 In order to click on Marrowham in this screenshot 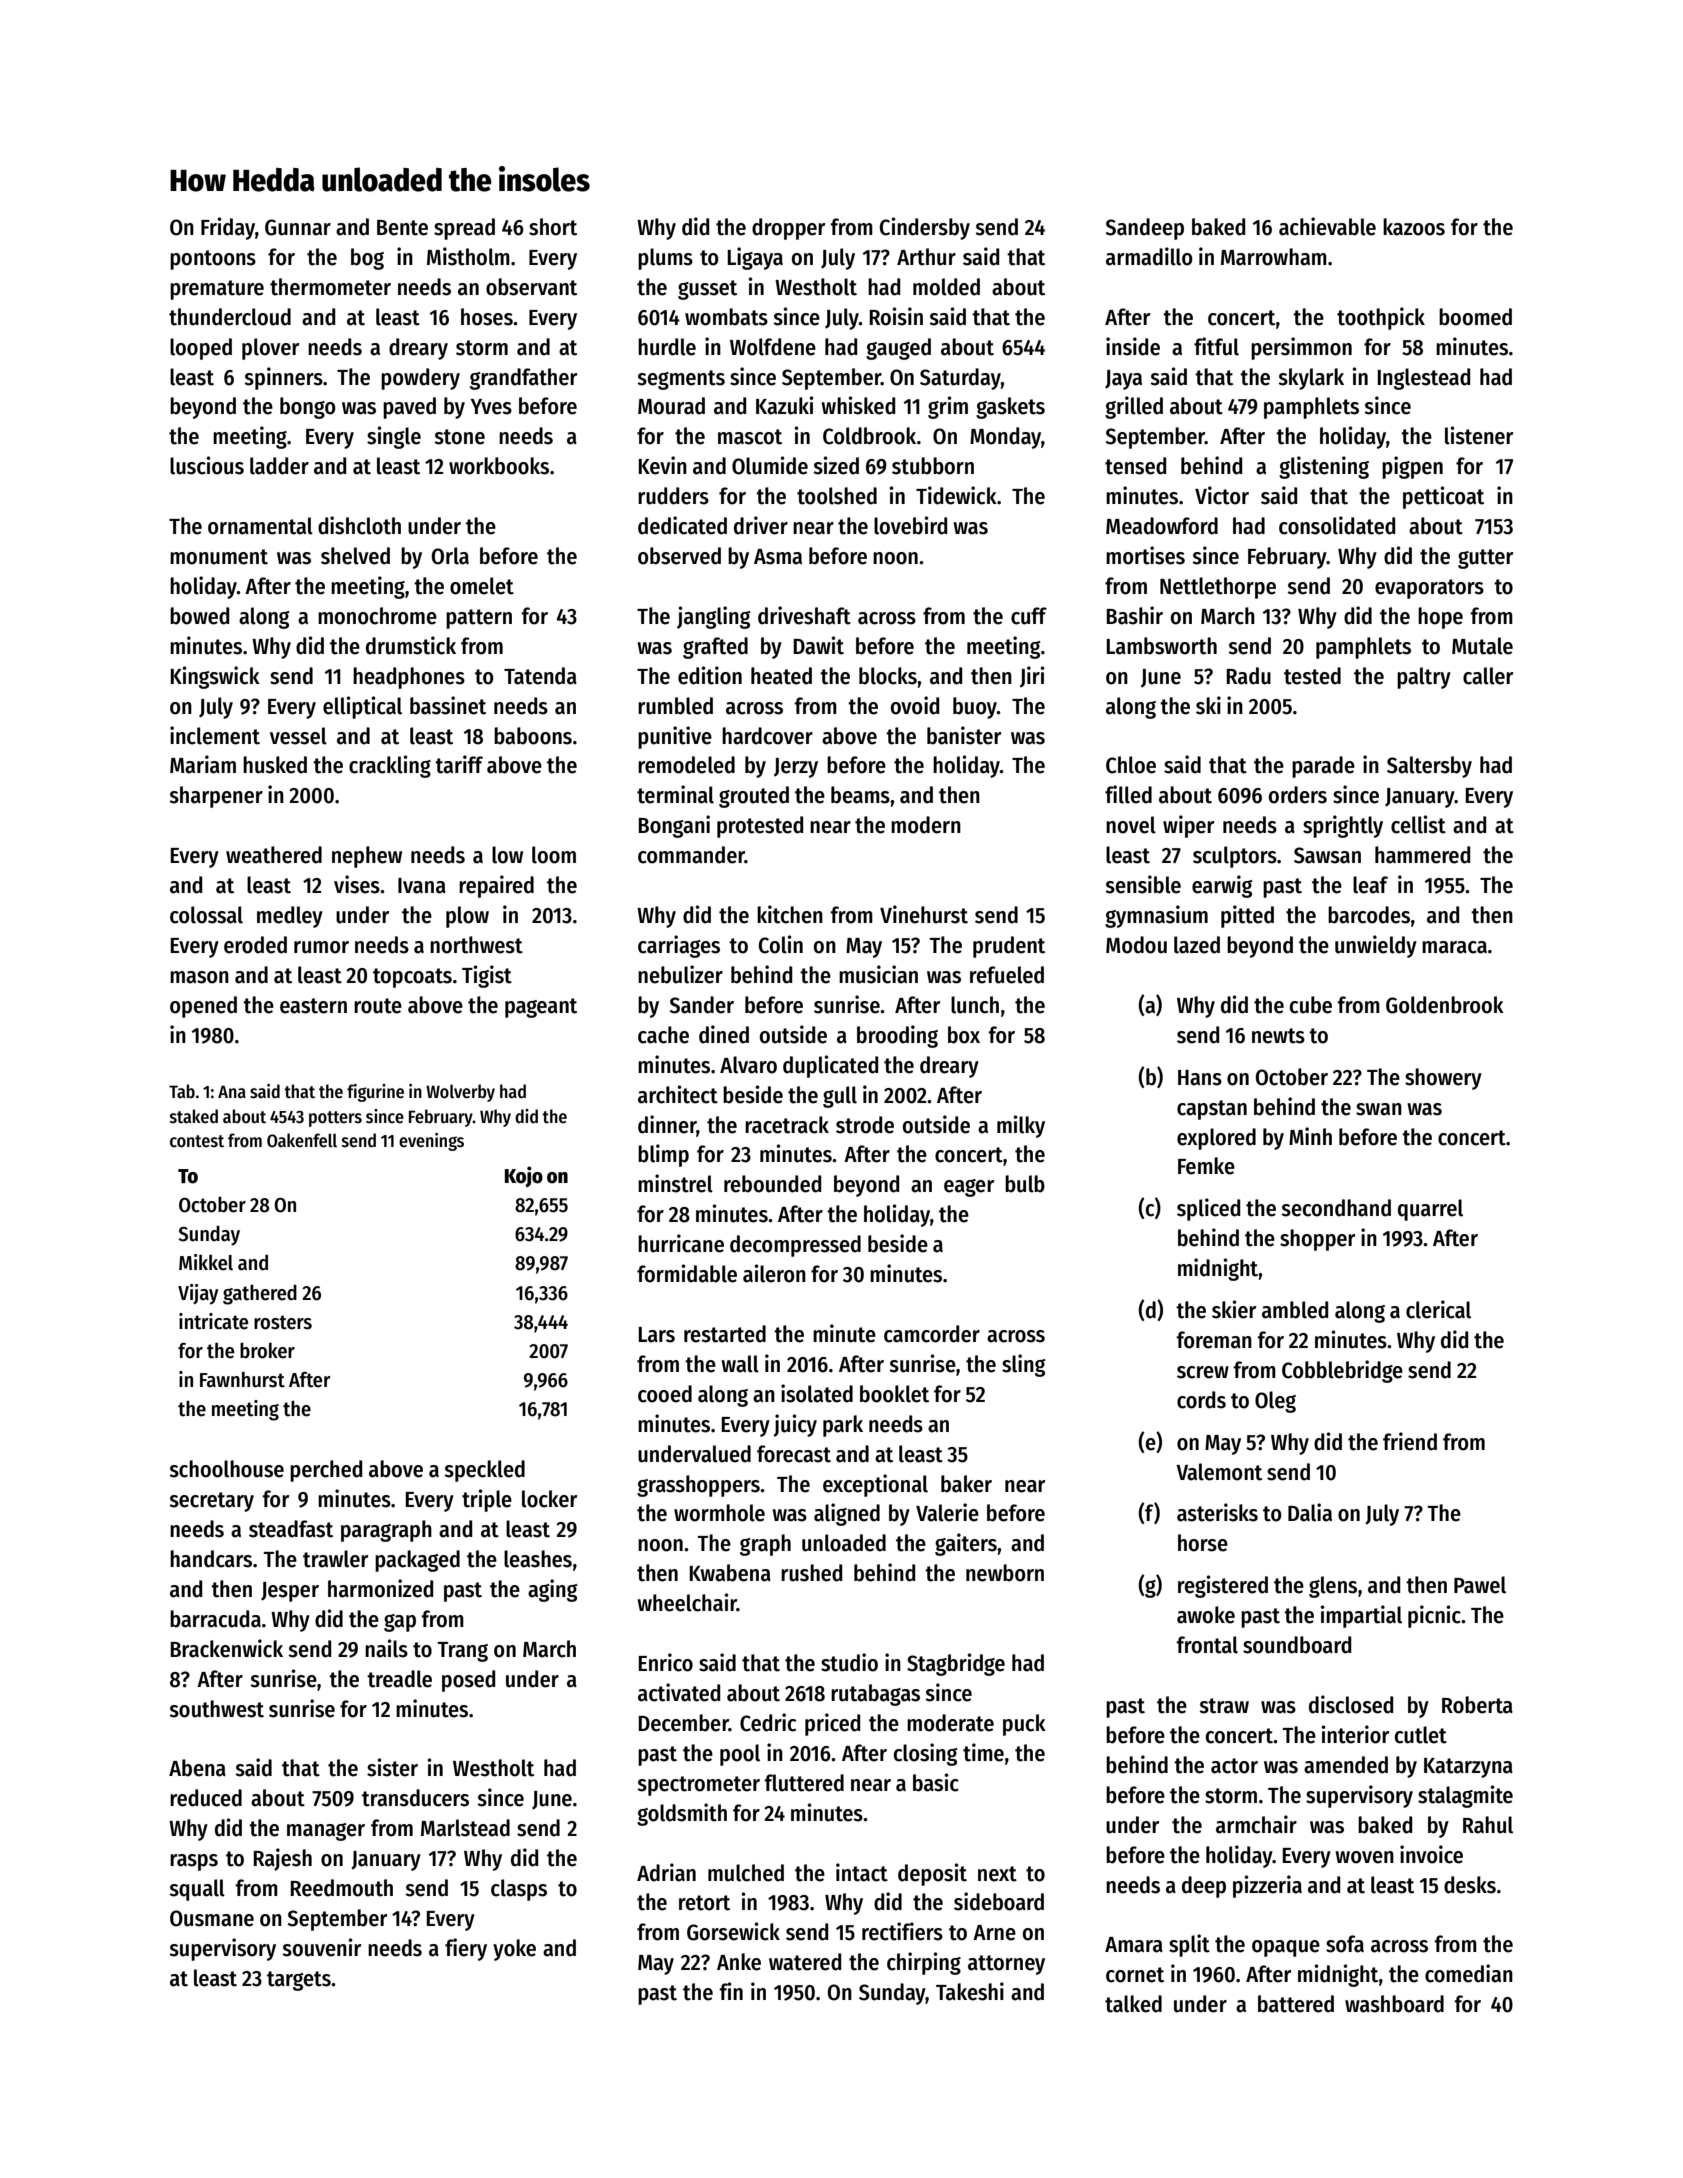, I will do `click(1274, 257)`.
